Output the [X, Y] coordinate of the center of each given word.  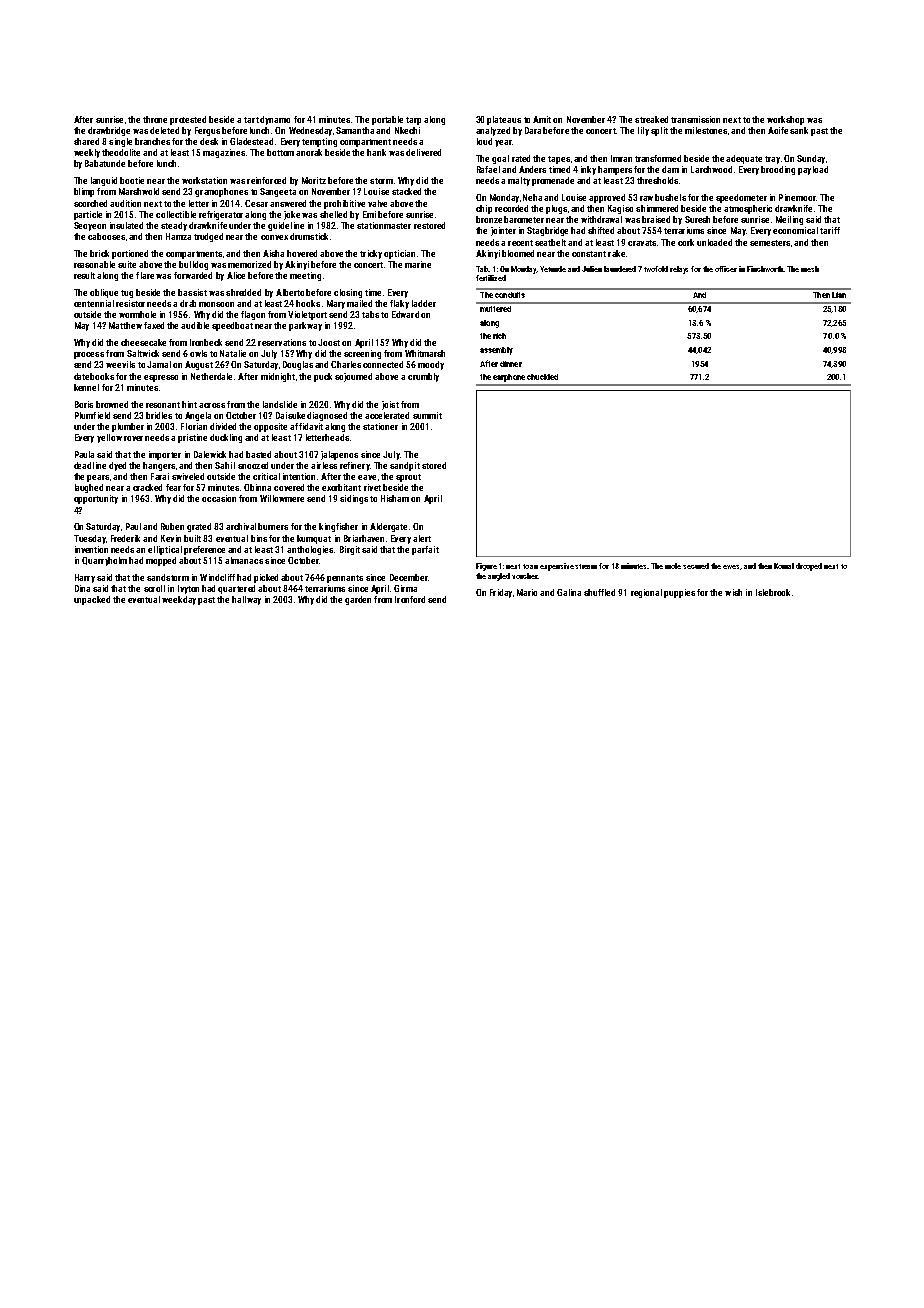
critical [266, 476]
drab [188, 303]
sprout [408, 478]
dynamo [275, 120]
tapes [559, 160]
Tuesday [90, 539]
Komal [784, 566]
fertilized [491, 278]
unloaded [714, 242]
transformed [658, 158]
